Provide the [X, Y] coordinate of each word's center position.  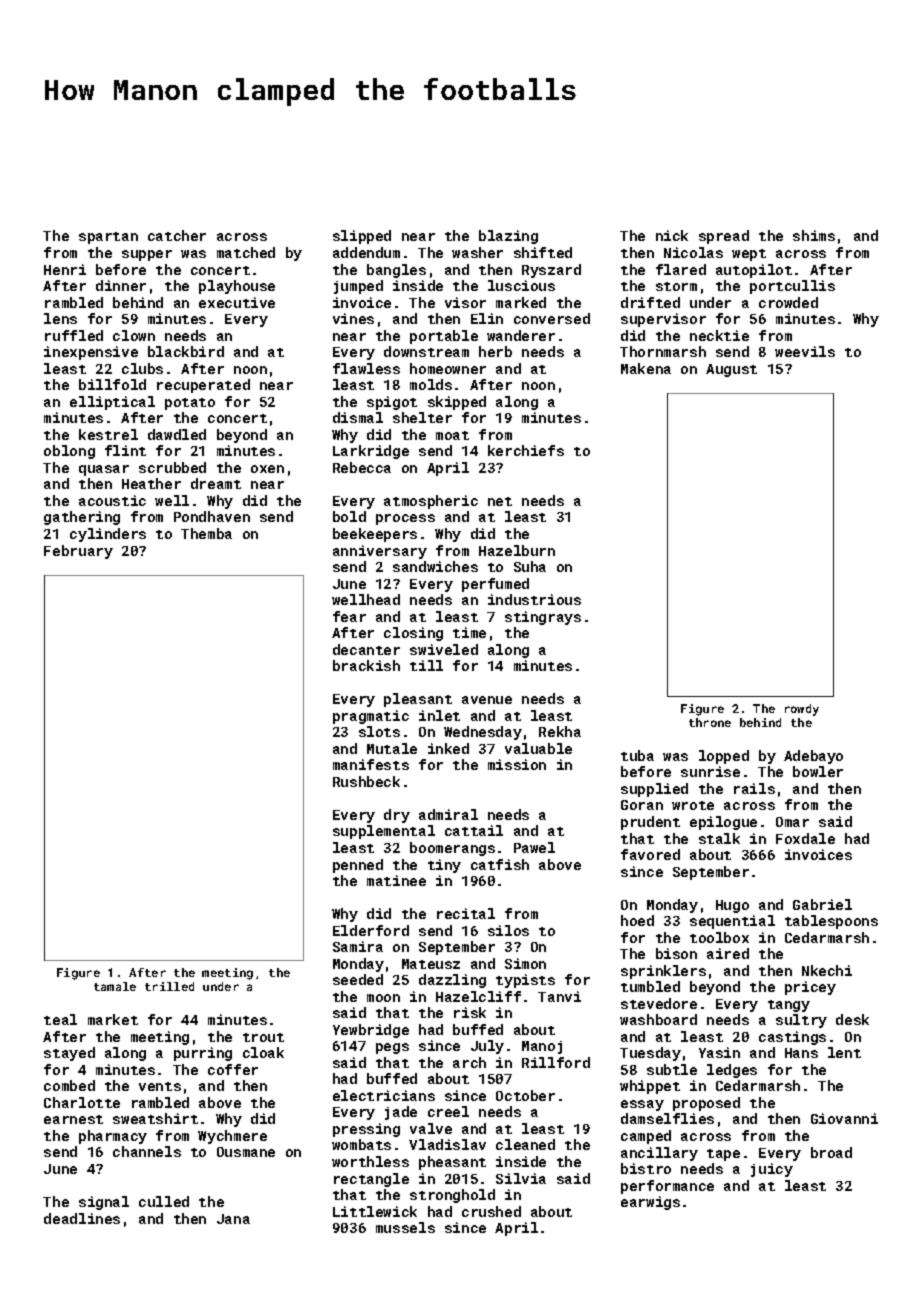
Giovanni [844, 1118]
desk [852, 1019]
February [78, 552]
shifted [543, 252]
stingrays [543, 618]
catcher [177, 235]
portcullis [792, 287]
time [469, 632]
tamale [115, 986]
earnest [73, 1119]
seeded [358, 979]
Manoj [542, 1047]
